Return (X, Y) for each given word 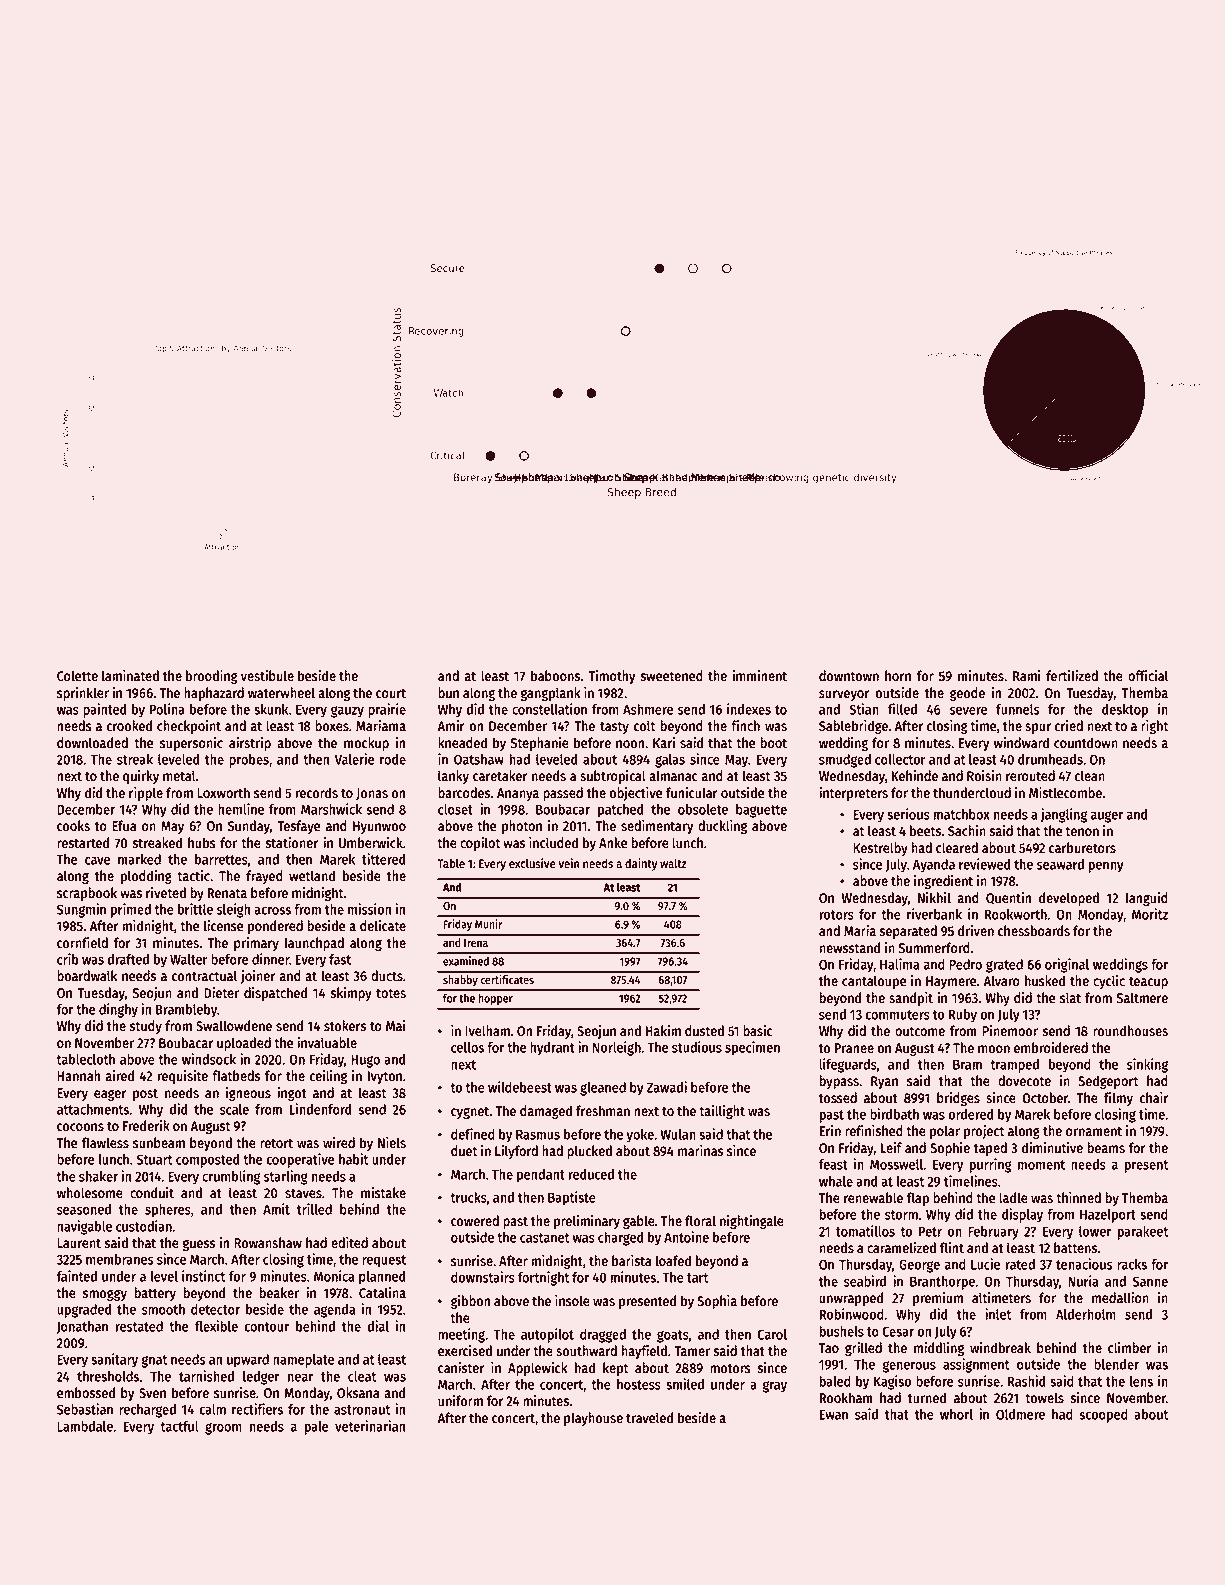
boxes (332, 726)
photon (522, 827)
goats (673, 1336)
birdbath (894, 1114)
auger (1106, 817)
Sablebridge (853, 727)
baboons (555, 676)
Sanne (1150, 1281)
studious (697, 1047)
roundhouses (1130, 1031)
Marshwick (331, 809)
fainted (76, 1276)
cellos (467, 1047)
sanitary (114, 1360)
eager (110, 1095)
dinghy (118, 1010)
